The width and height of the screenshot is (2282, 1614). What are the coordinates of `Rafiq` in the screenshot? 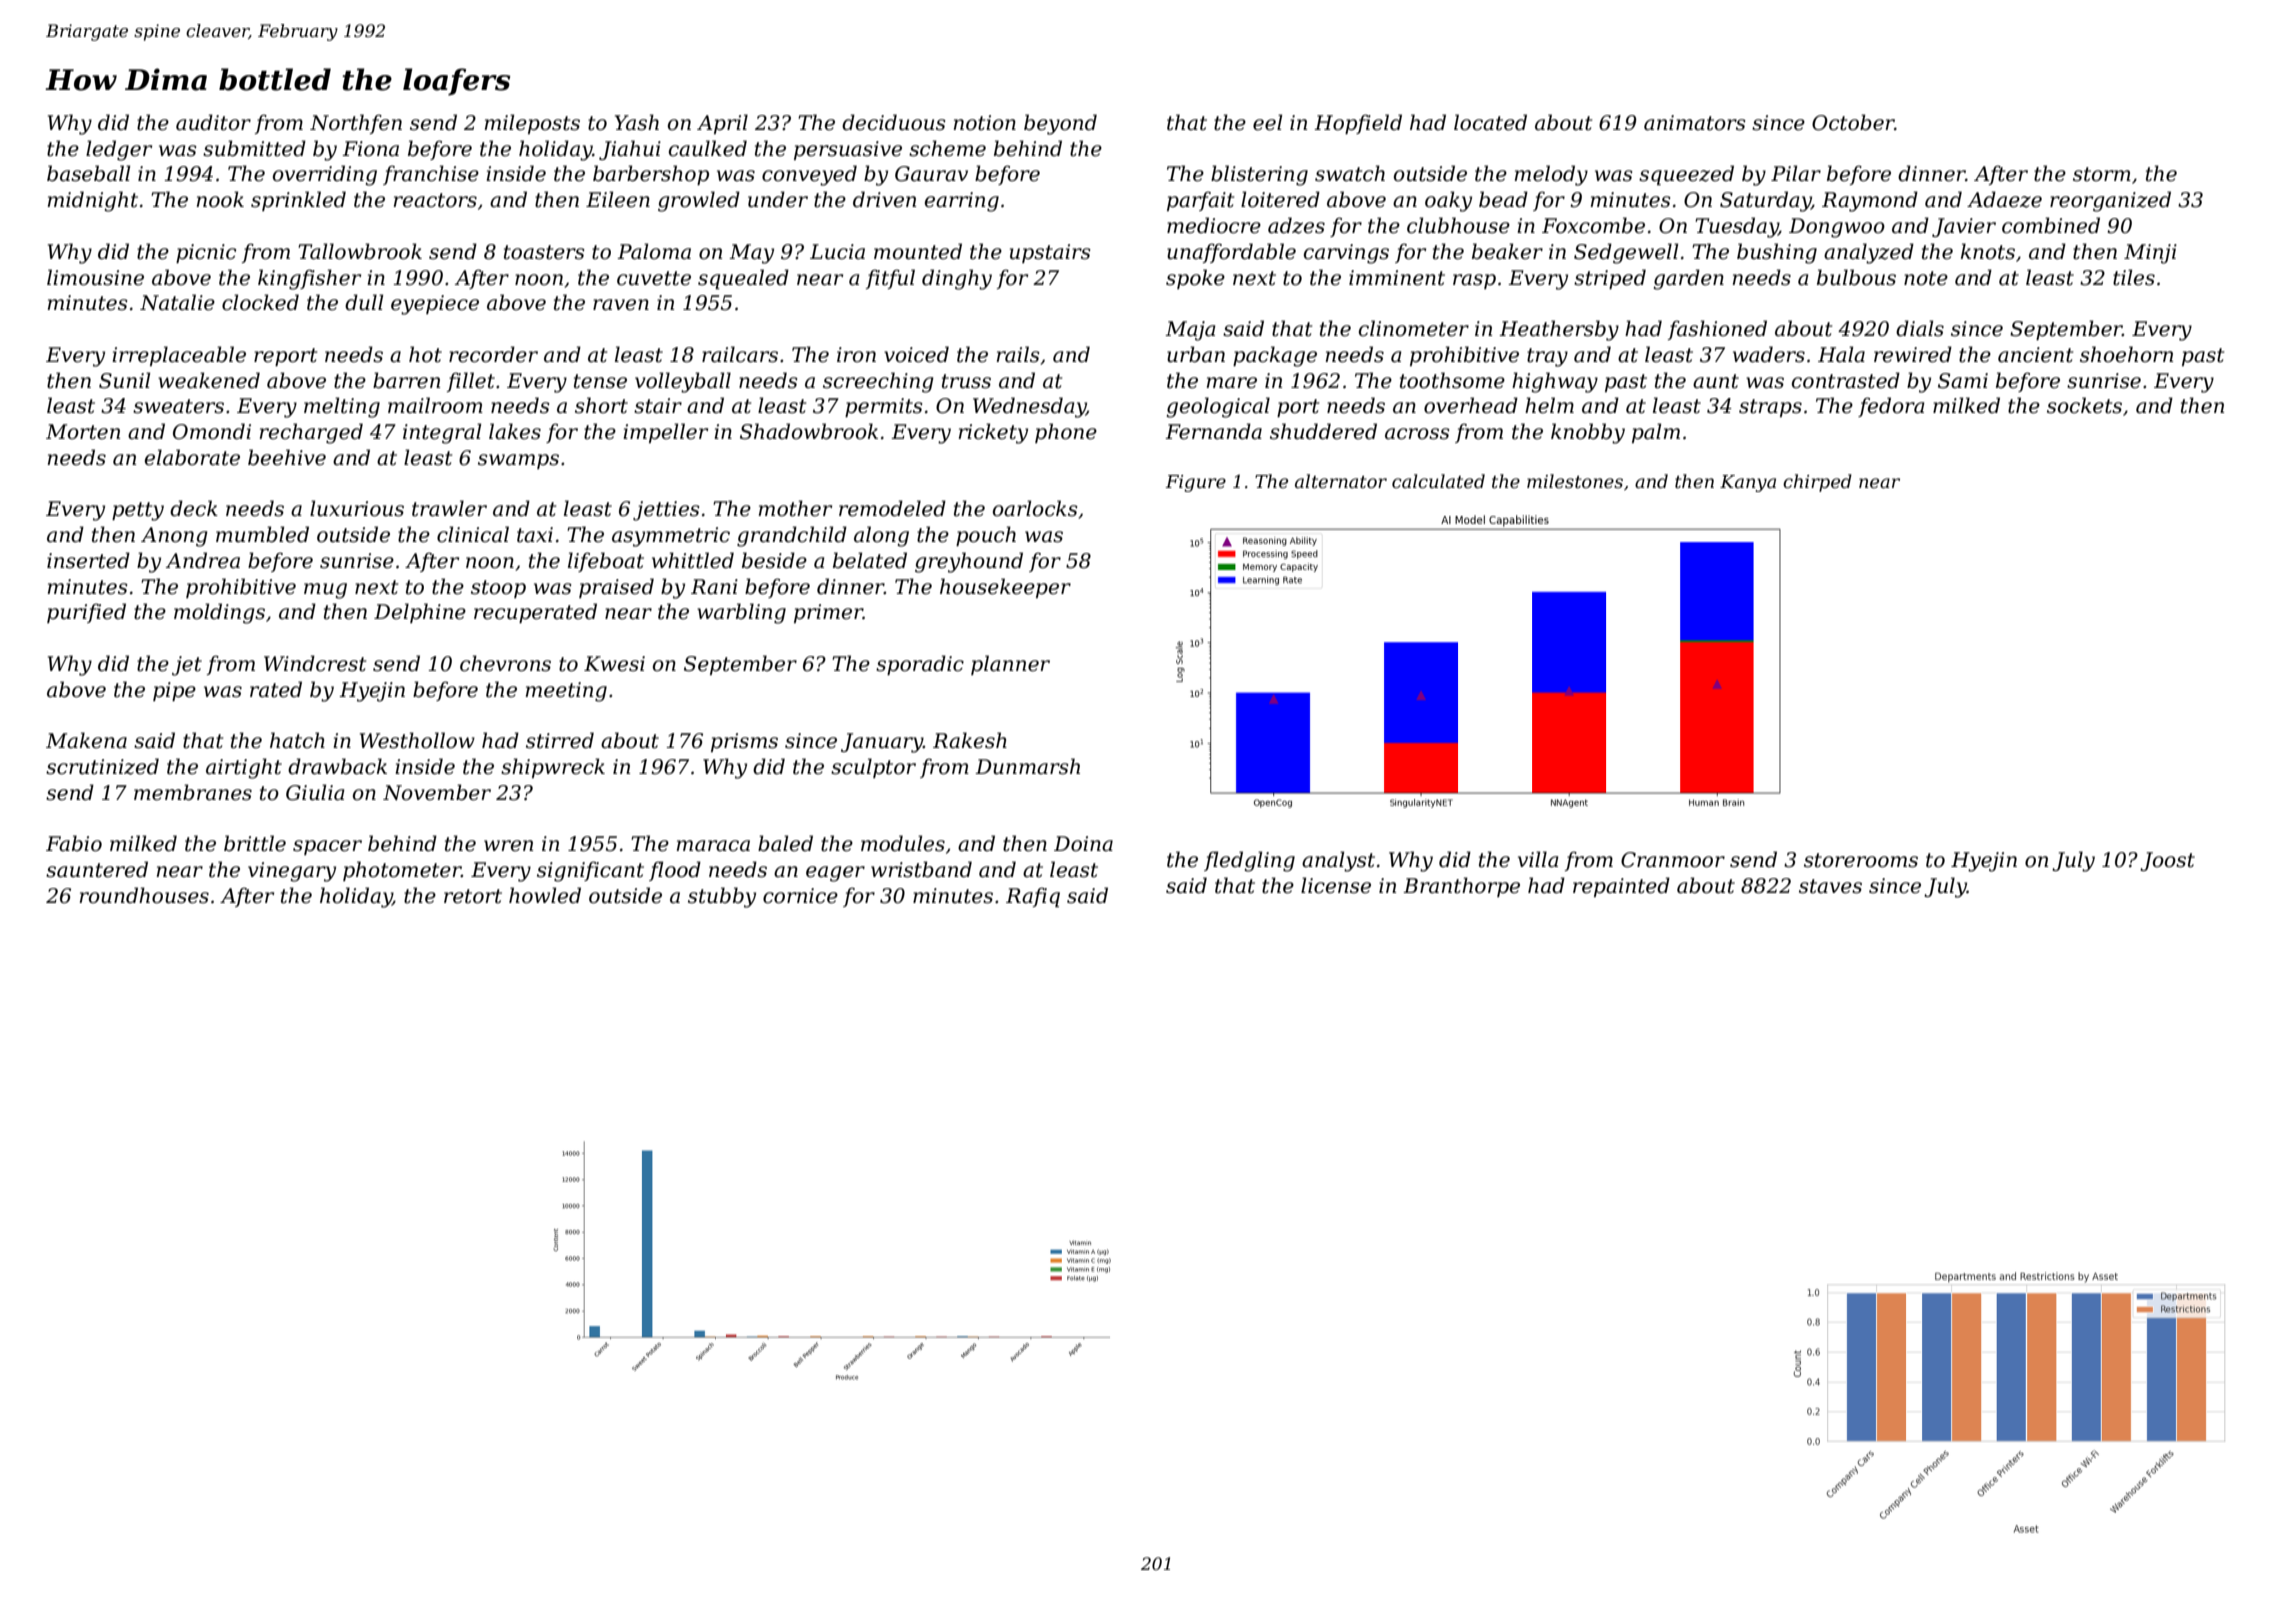 It's located at (1033, 897).
